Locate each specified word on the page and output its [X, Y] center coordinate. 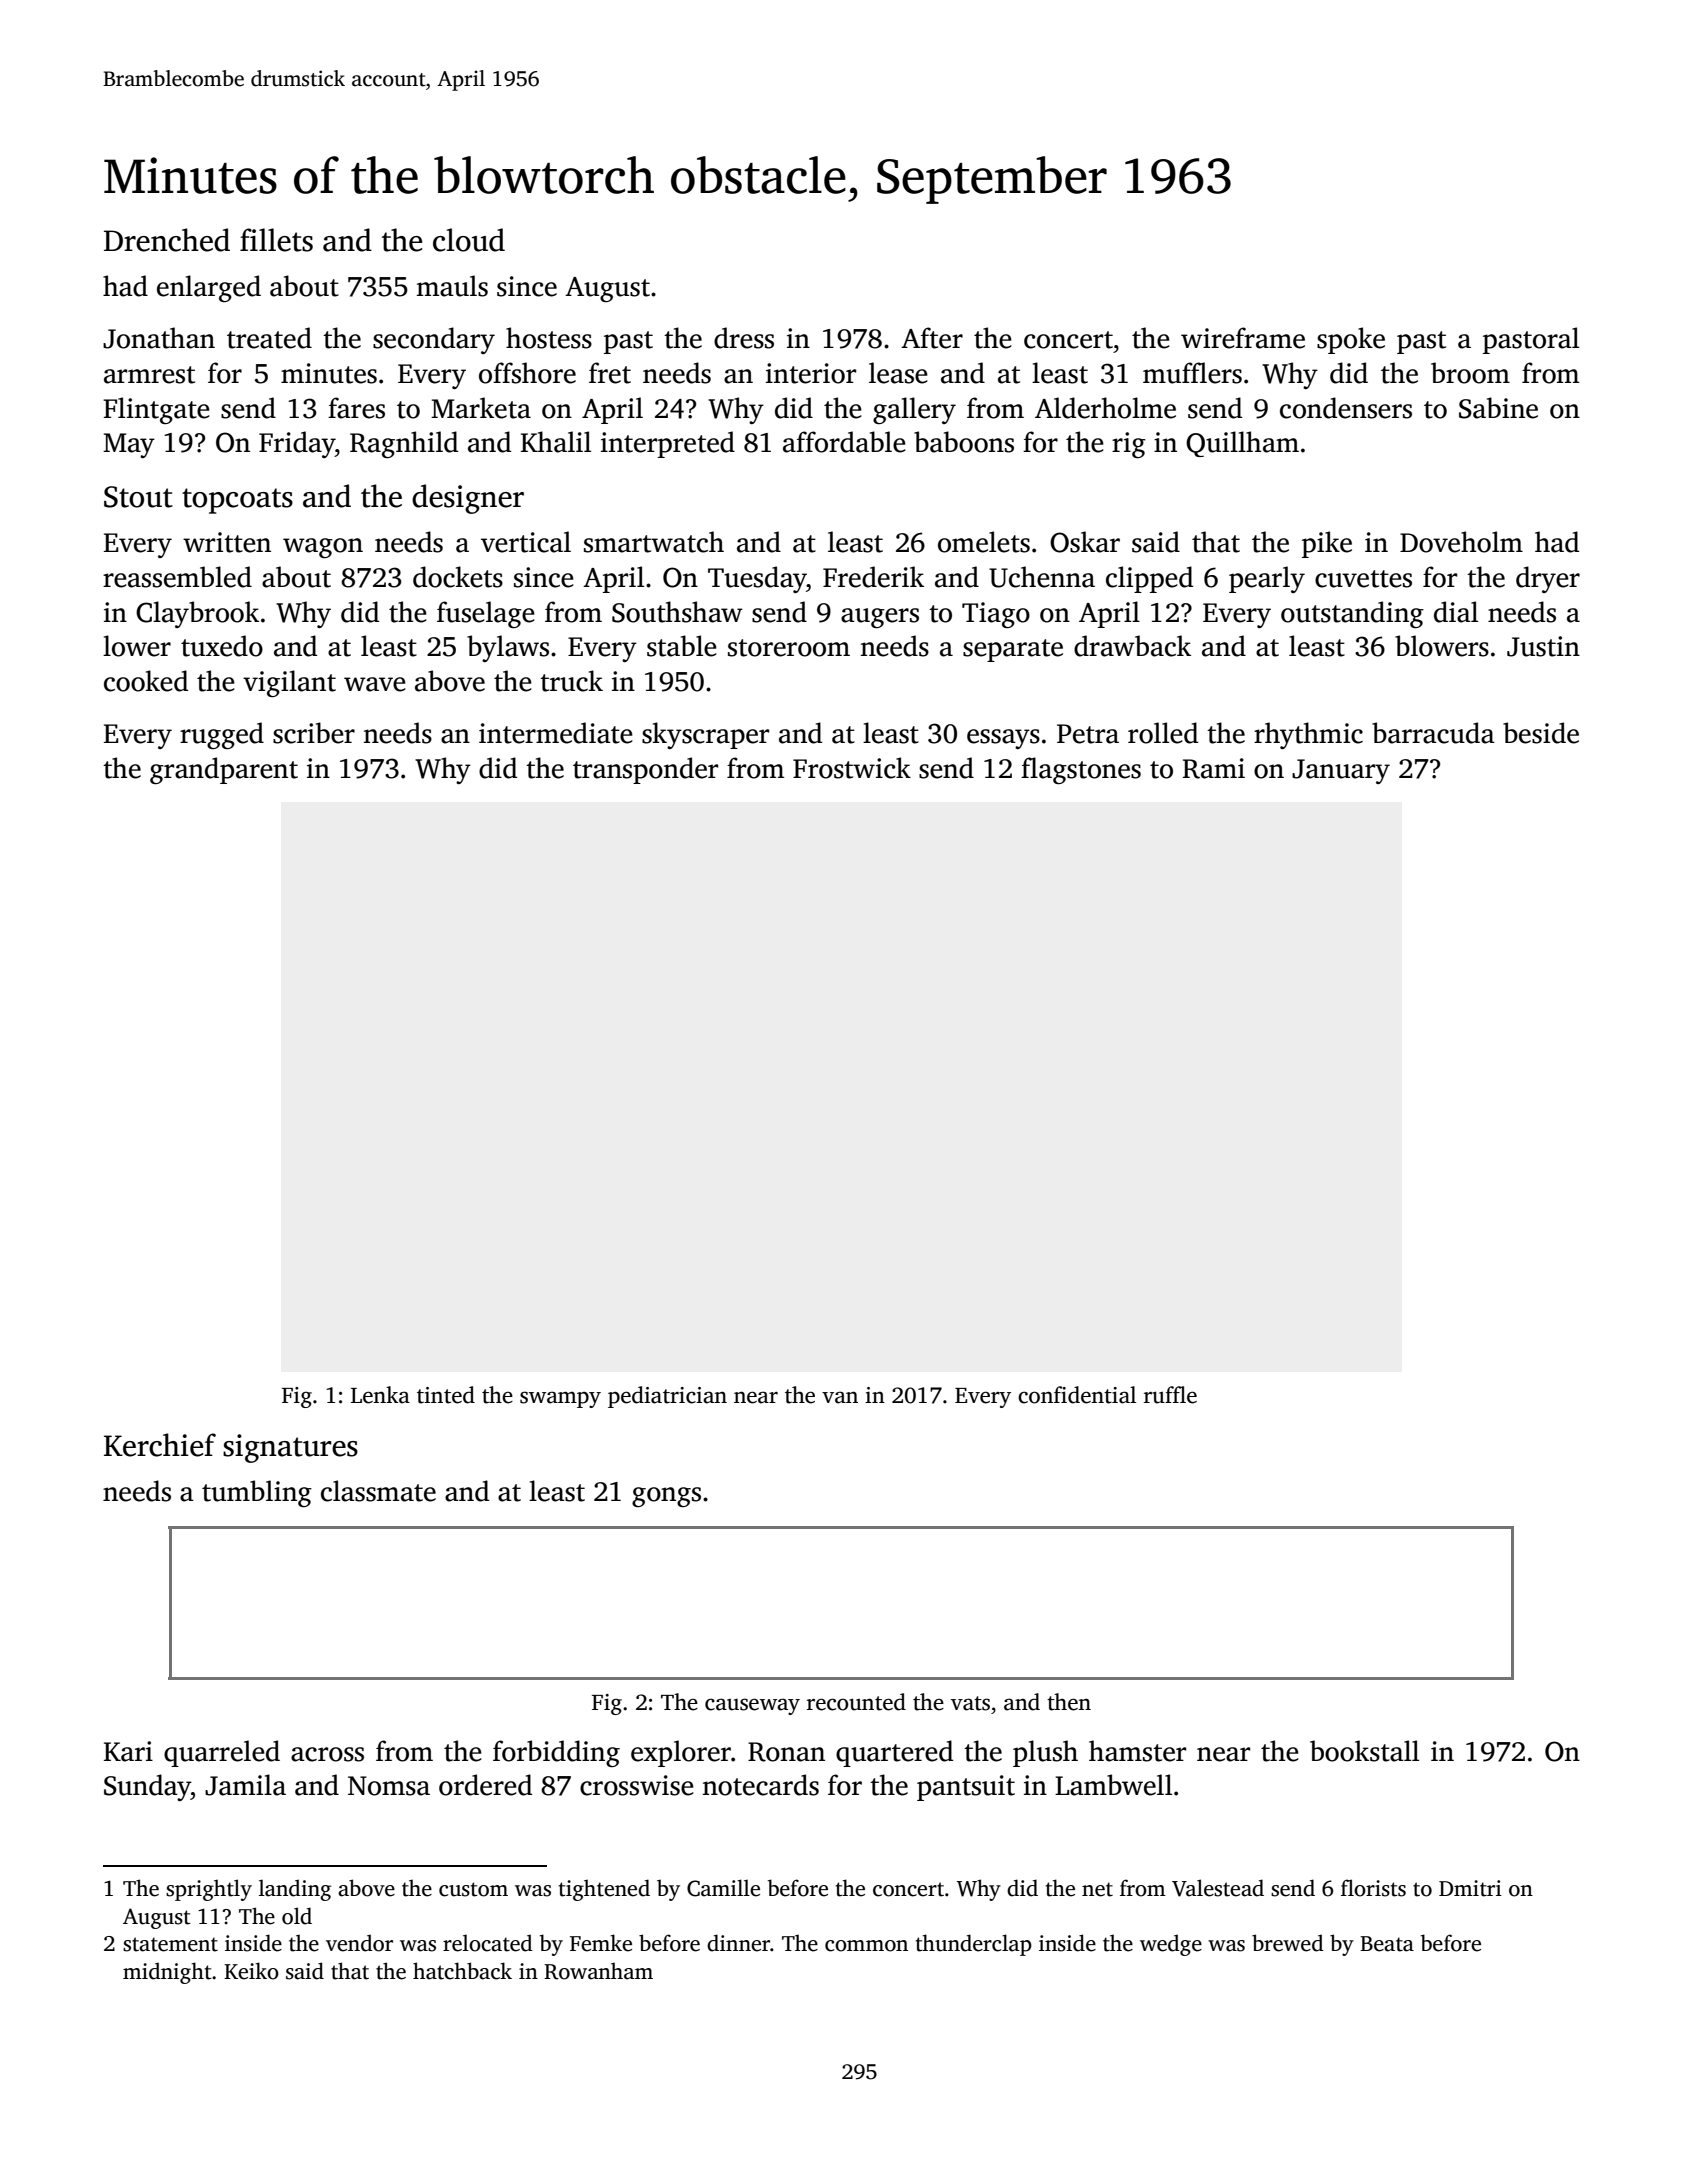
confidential [1077, 1395]
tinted [446, 1395]
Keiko [251, 1971]
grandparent [224, 770]
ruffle [1170, 1395]
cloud [469, 240]
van [840, 1397]
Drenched [167, 240]
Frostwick [852, 768]
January [1341, 771]
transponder [645, 770]
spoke [1351, 340]
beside [1541, 733]
